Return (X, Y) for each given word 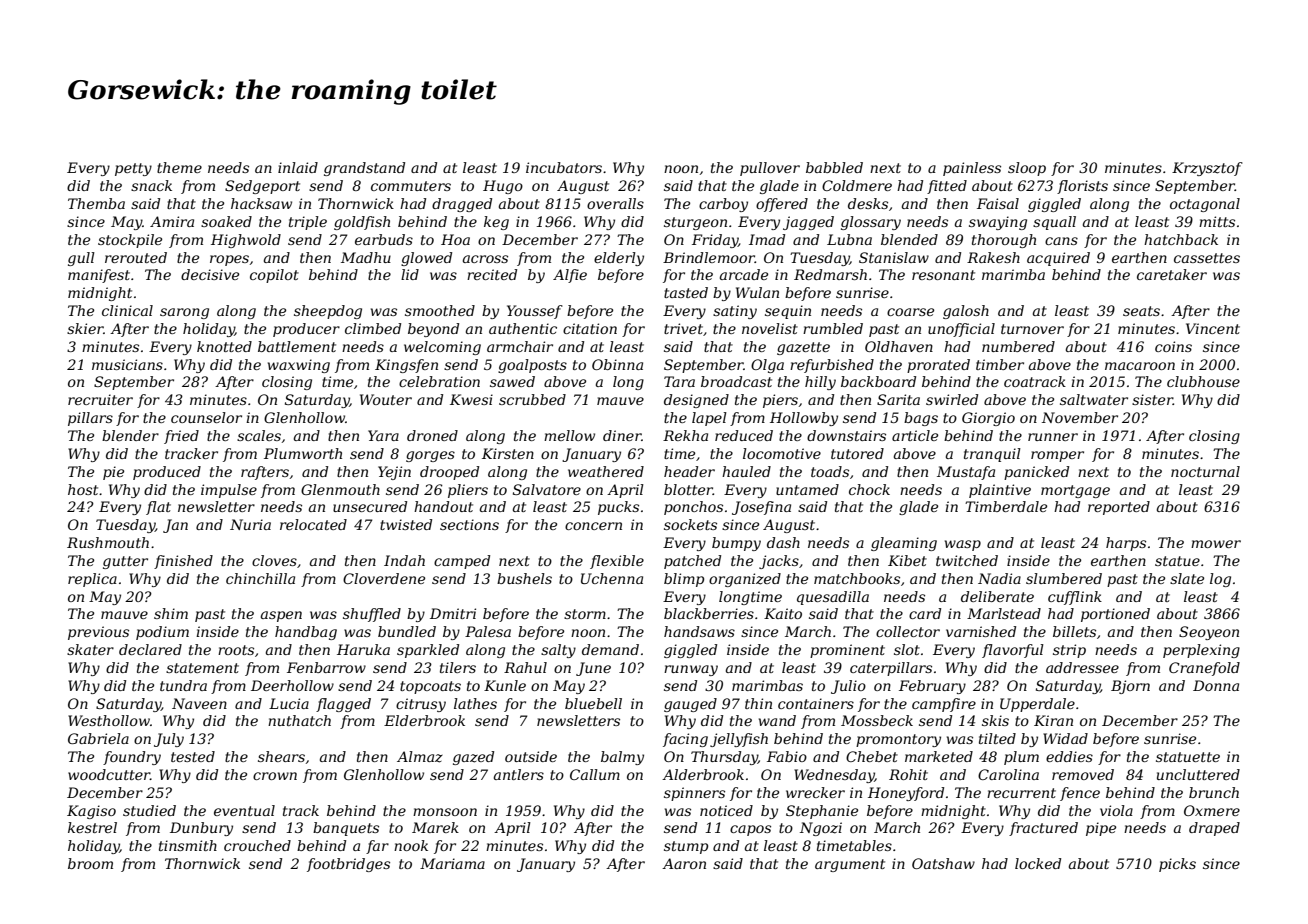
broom (90, 863)
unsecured (370, 506)
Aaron (684, 863)
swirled (952, 399)
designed (696, 401)
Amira (172, 221)
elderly (619, 259)
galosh (966, 312)
